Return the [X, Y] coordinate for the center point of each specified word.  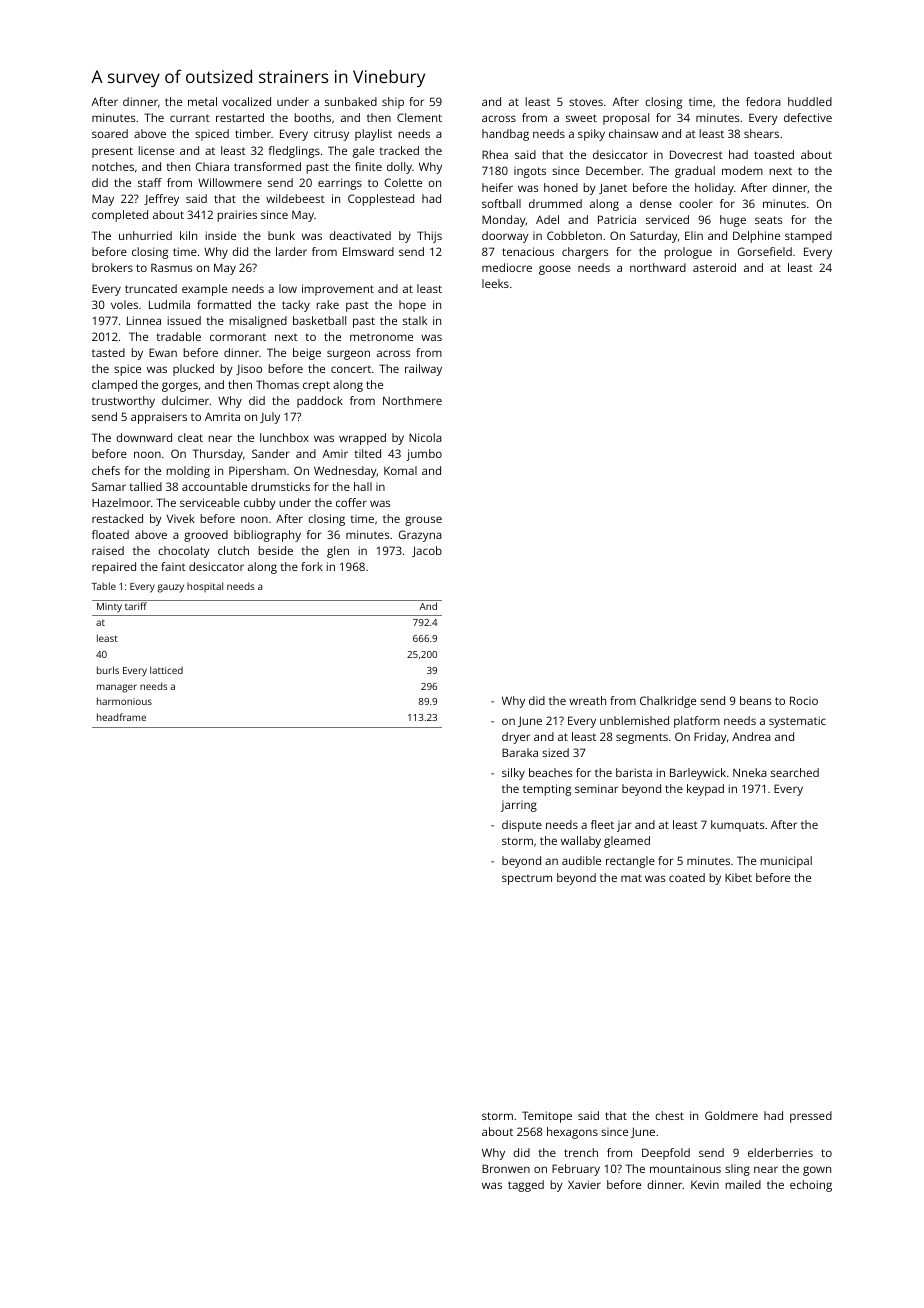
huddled [810, 101]
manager [117, 688]
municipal [786, 862]
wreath [587, 700]
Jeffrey [161, 200]
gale [363, 152]
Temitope [547, 1117]
